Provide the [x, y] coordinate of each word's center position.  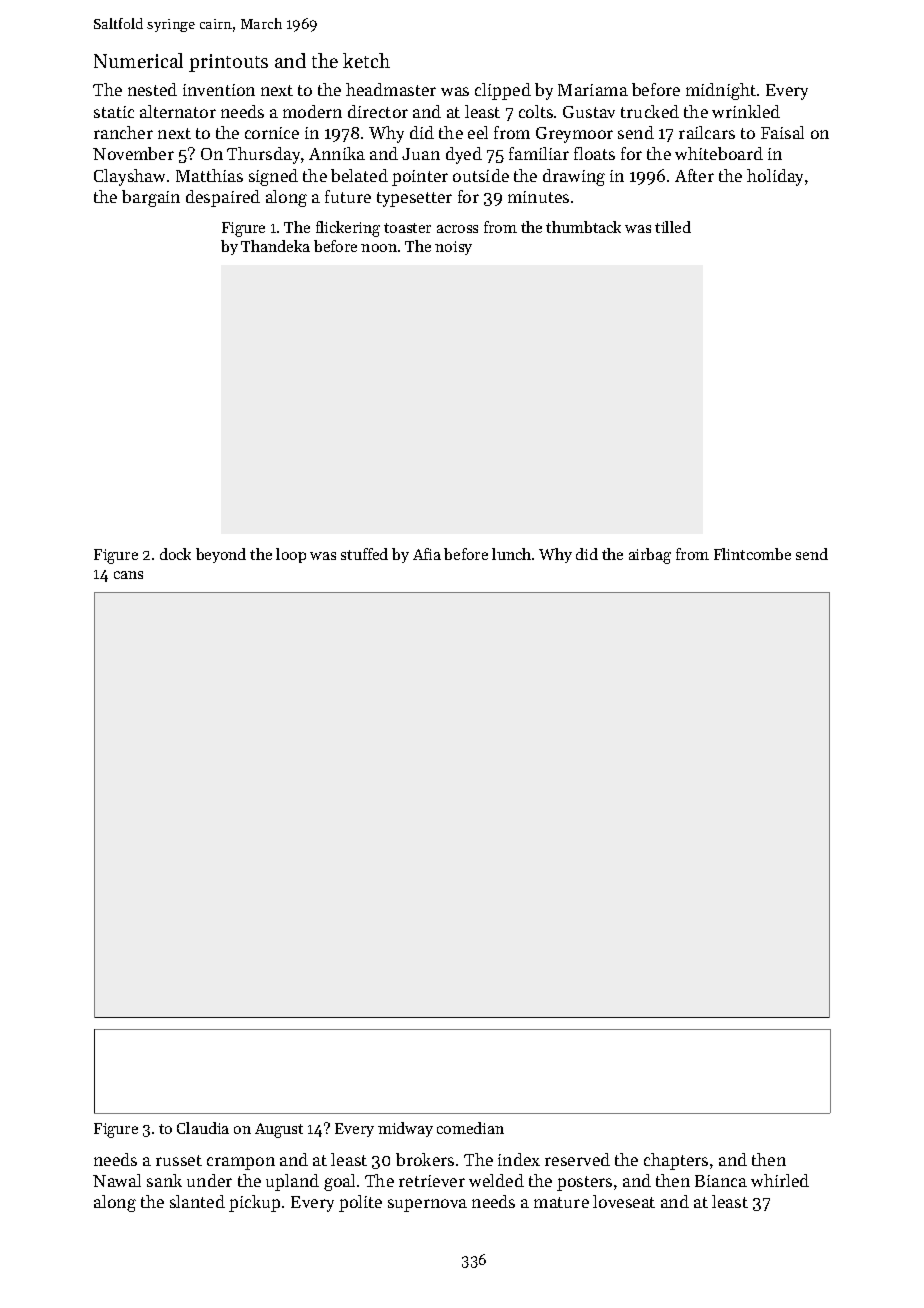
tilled [673, 227]
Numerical [138, 60]
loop [291, 555]
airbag [650, 556]
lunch [511, 554]
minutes [538, 197]
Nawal [117, 1180]
